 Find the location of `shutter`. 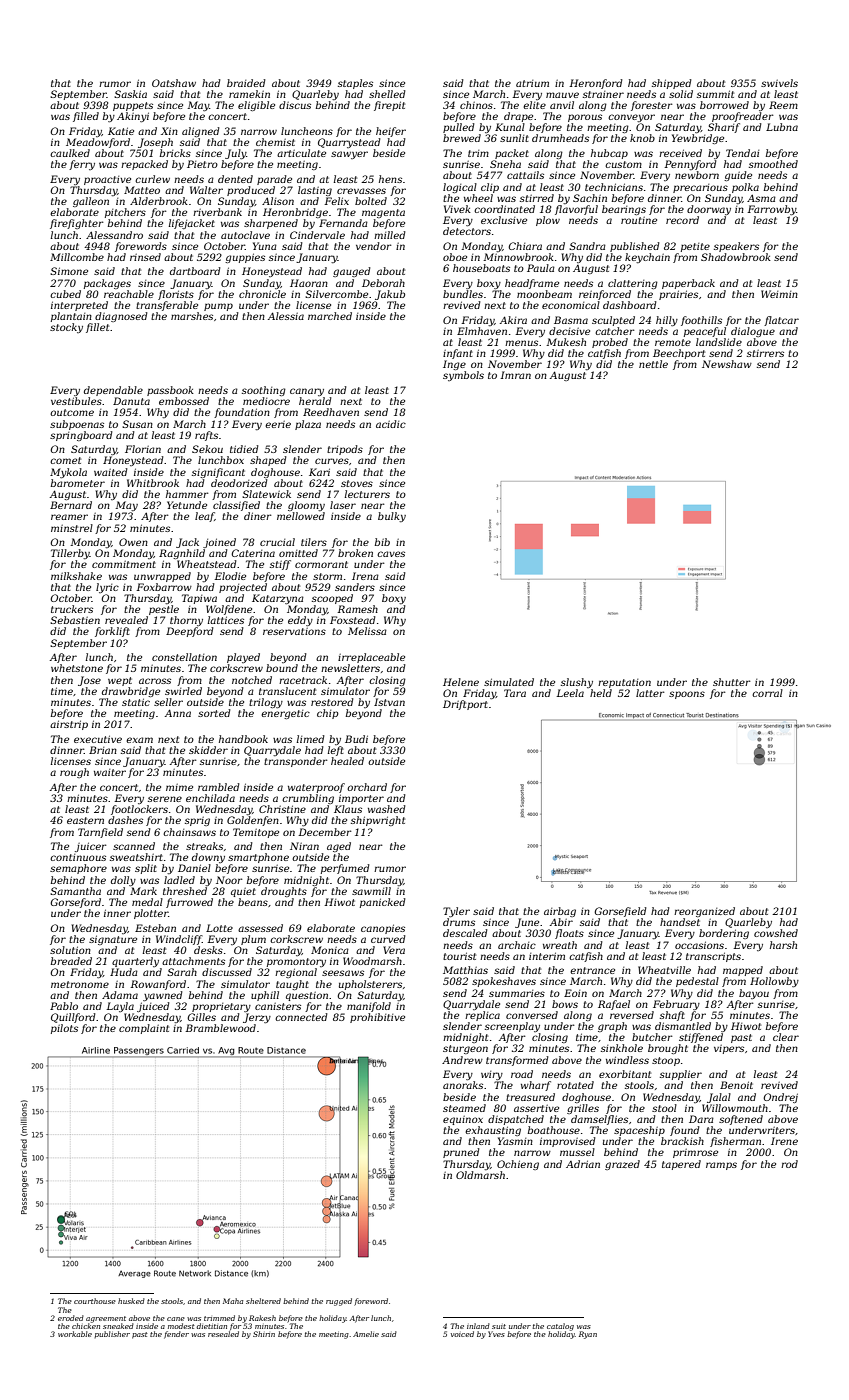

shutter is located at coordinates (732, 682).
